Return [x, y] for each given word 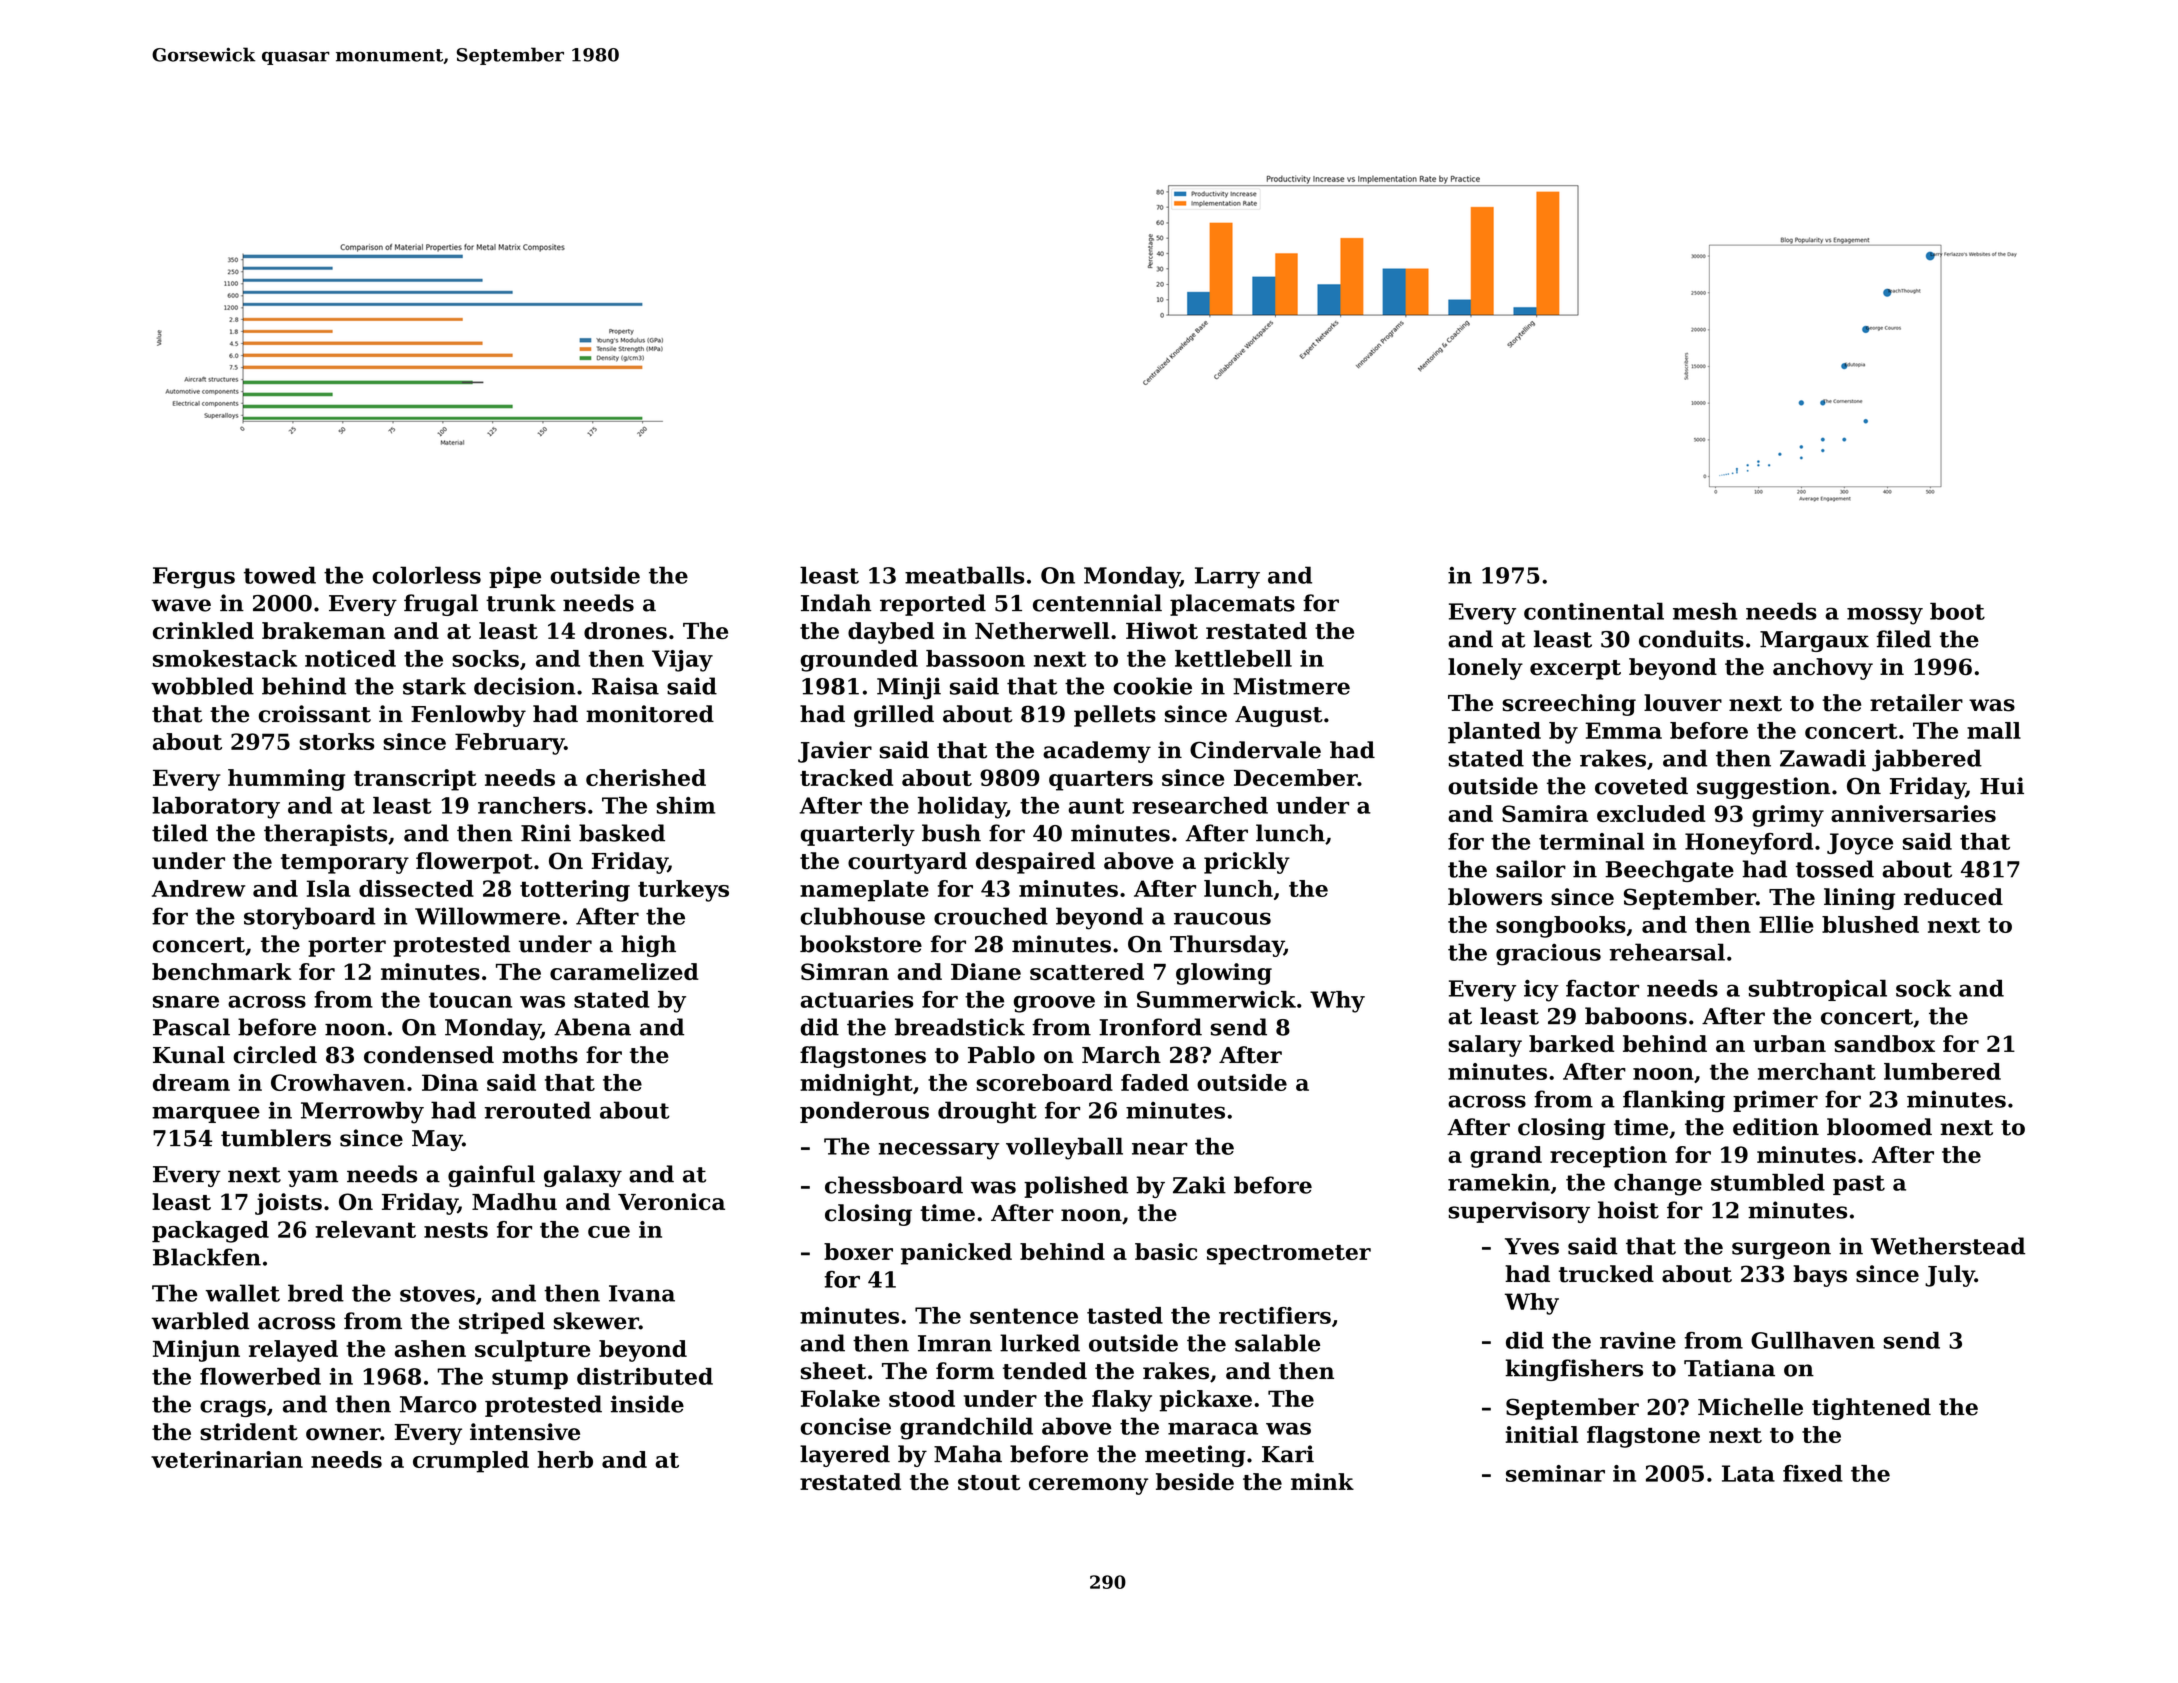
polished [1076, 1187]
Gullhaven [1813, 1340]
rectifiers [1275, 1315]
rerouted [538, 1110]
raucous [1222, 918]
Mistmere [1291, 686]
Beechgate [1669, 871]
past [1859, 1185]
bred [316, 1293]
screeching [1569, 705]
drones [625, 630]
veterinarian [227, 1459]
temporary [345, 864]
